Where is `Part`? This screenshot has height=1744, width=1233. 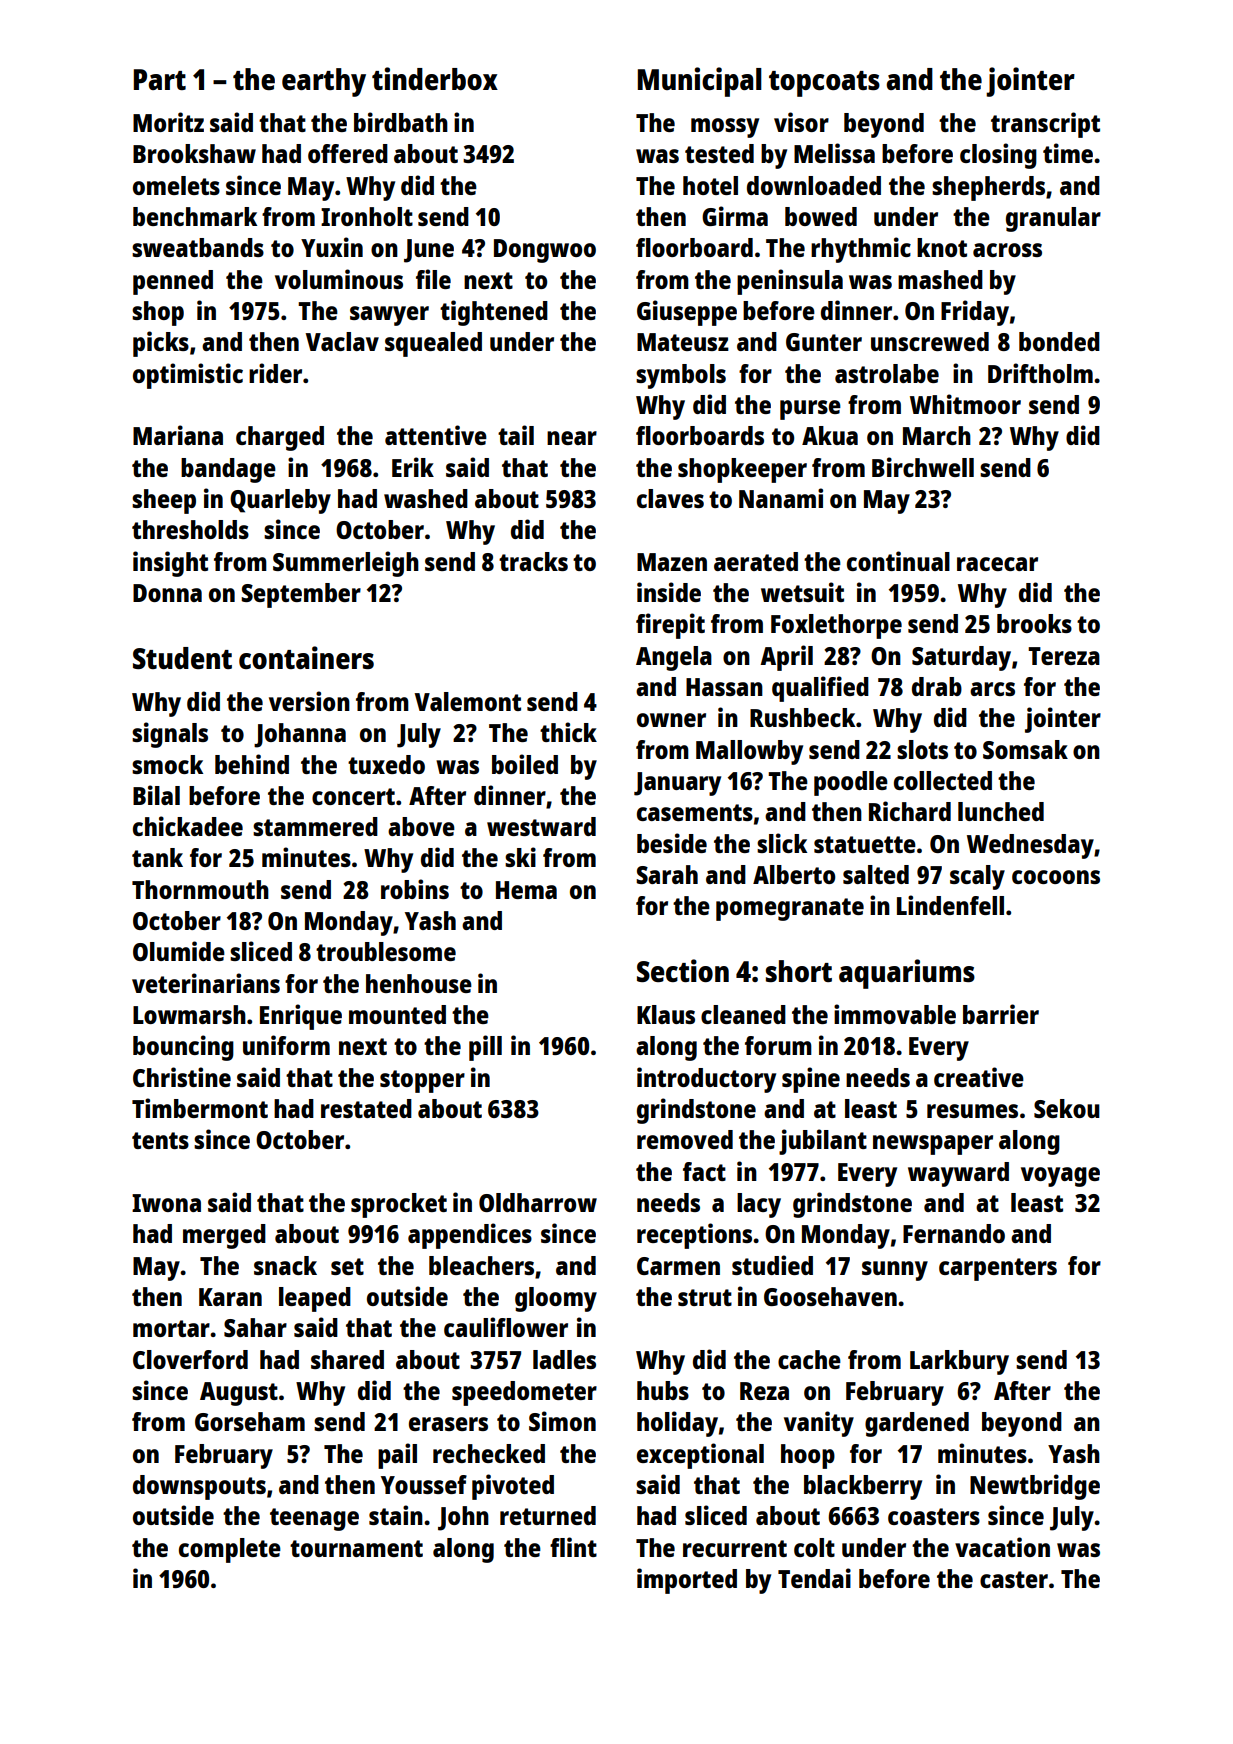 Part is located at coordinates (160, 79).
